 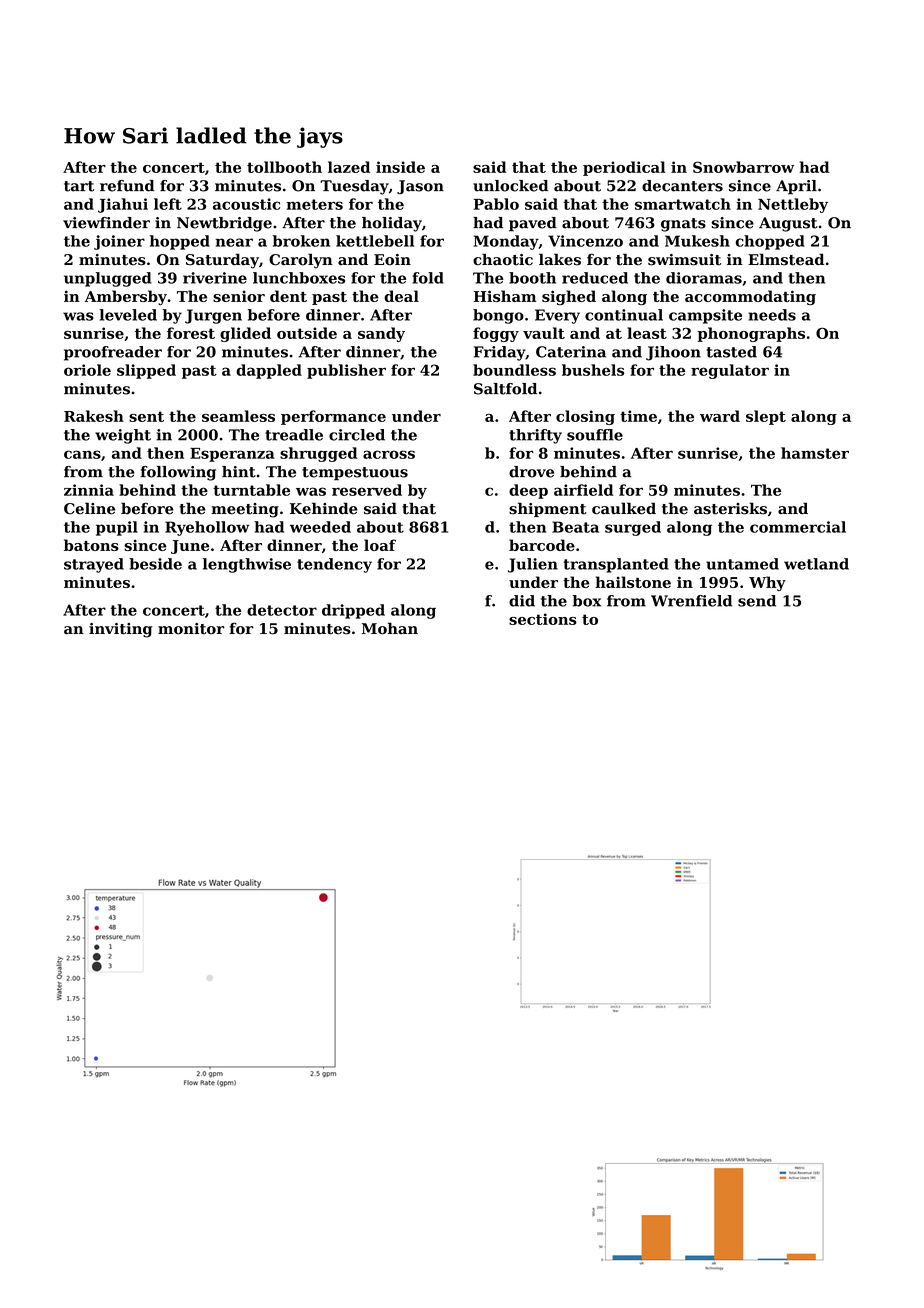 I want to click on lazed, so click(x=349, y=167).
